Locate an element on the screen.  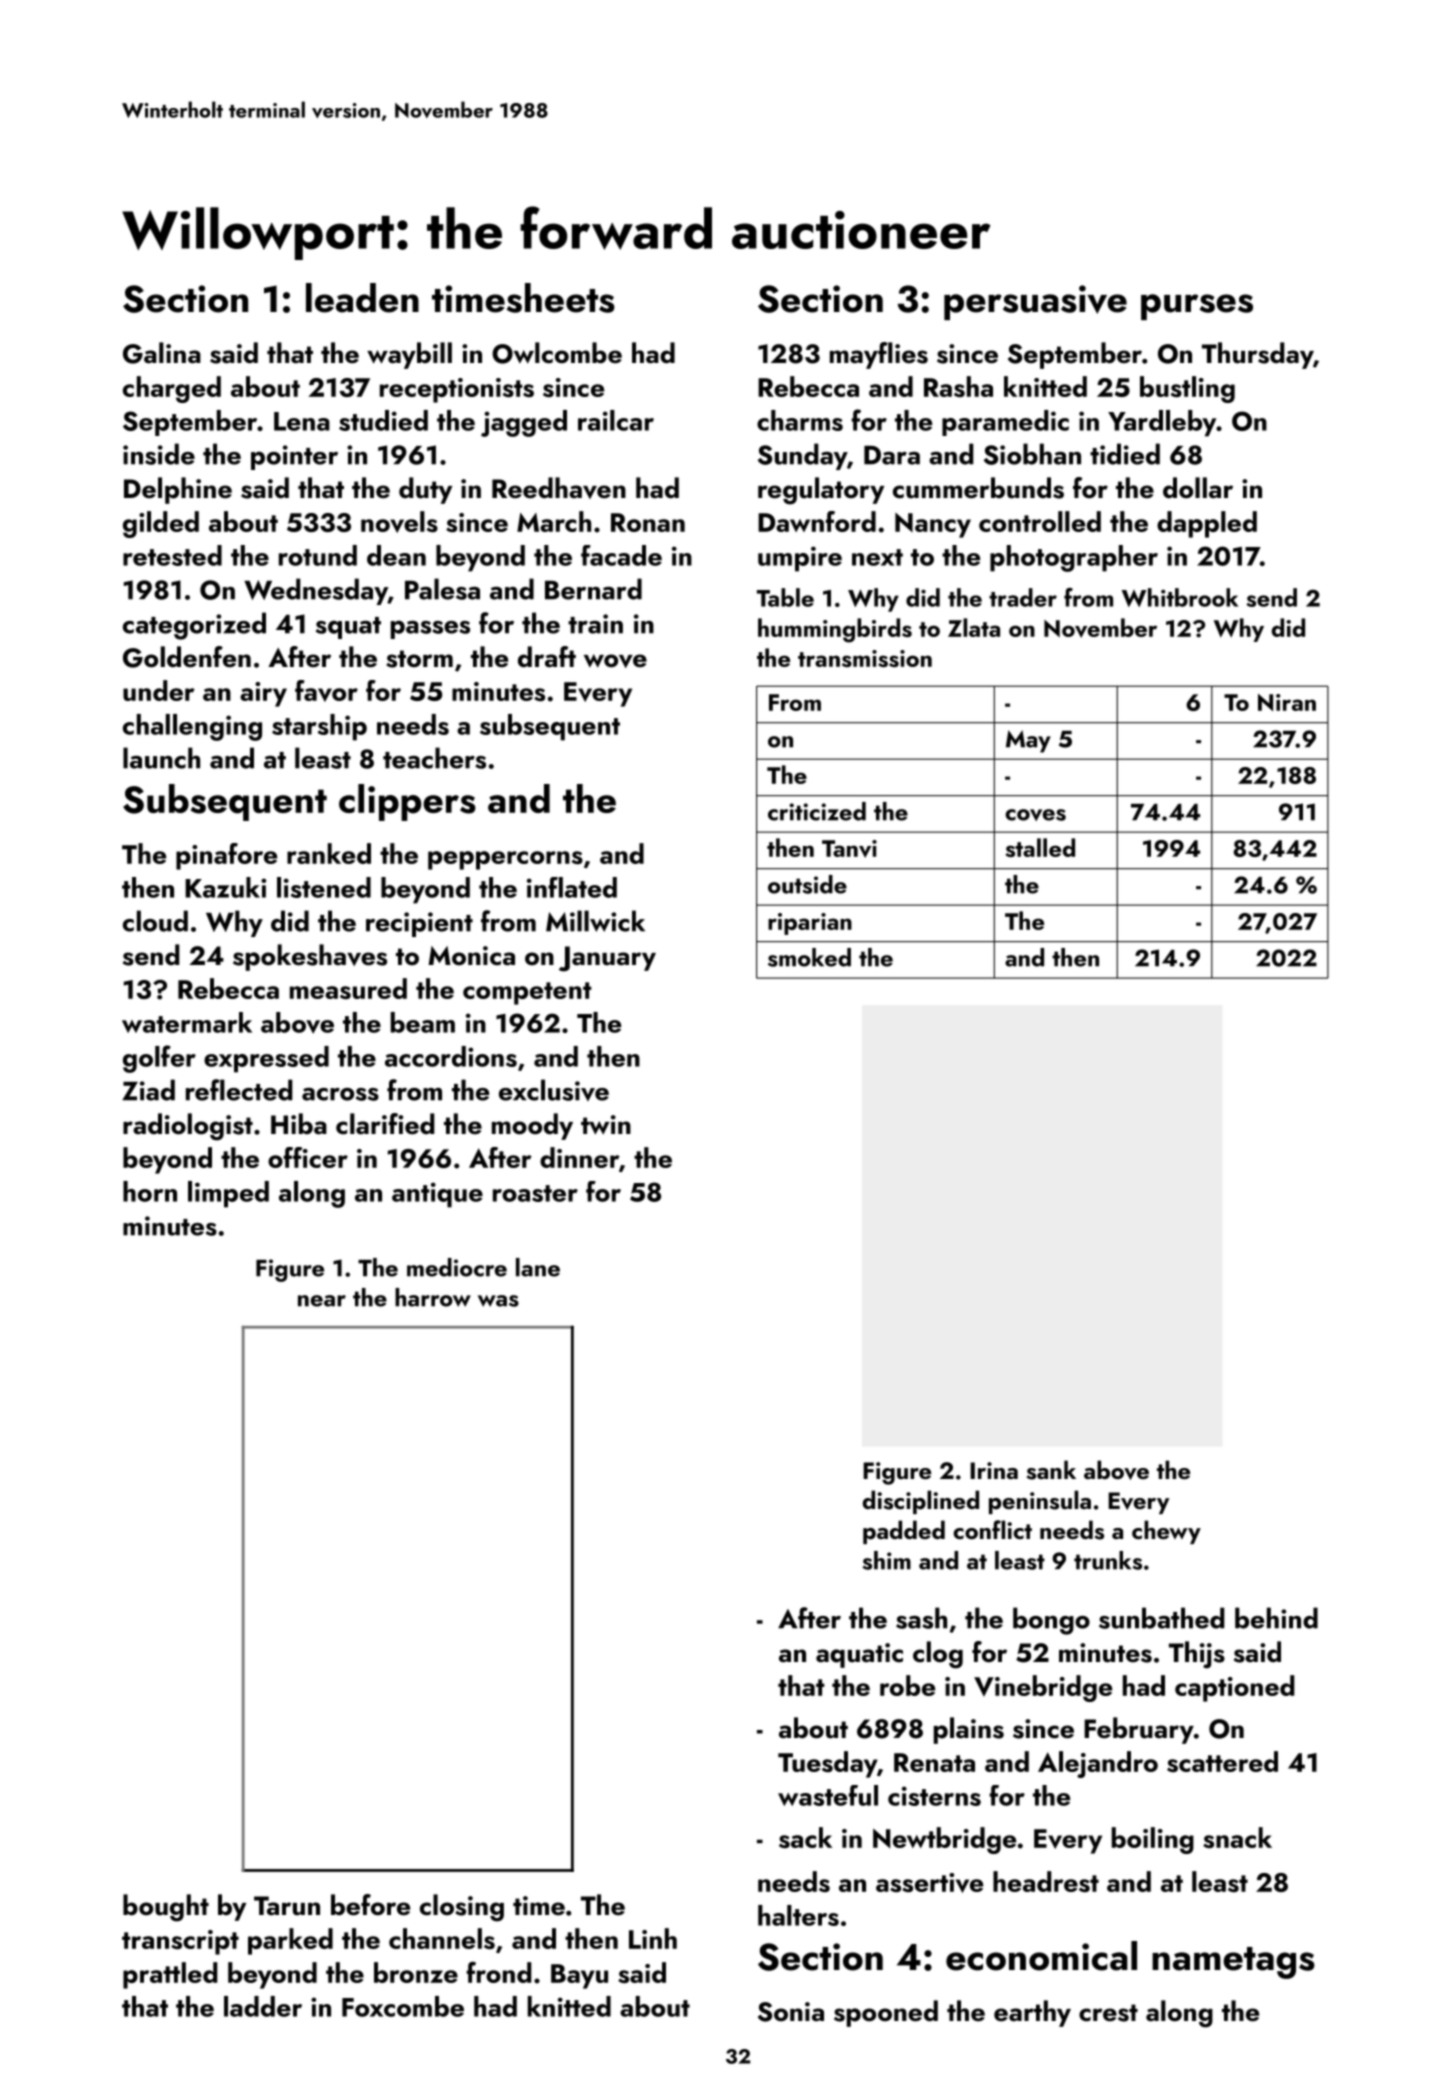
sack is located at coordinates (805, 1837).
